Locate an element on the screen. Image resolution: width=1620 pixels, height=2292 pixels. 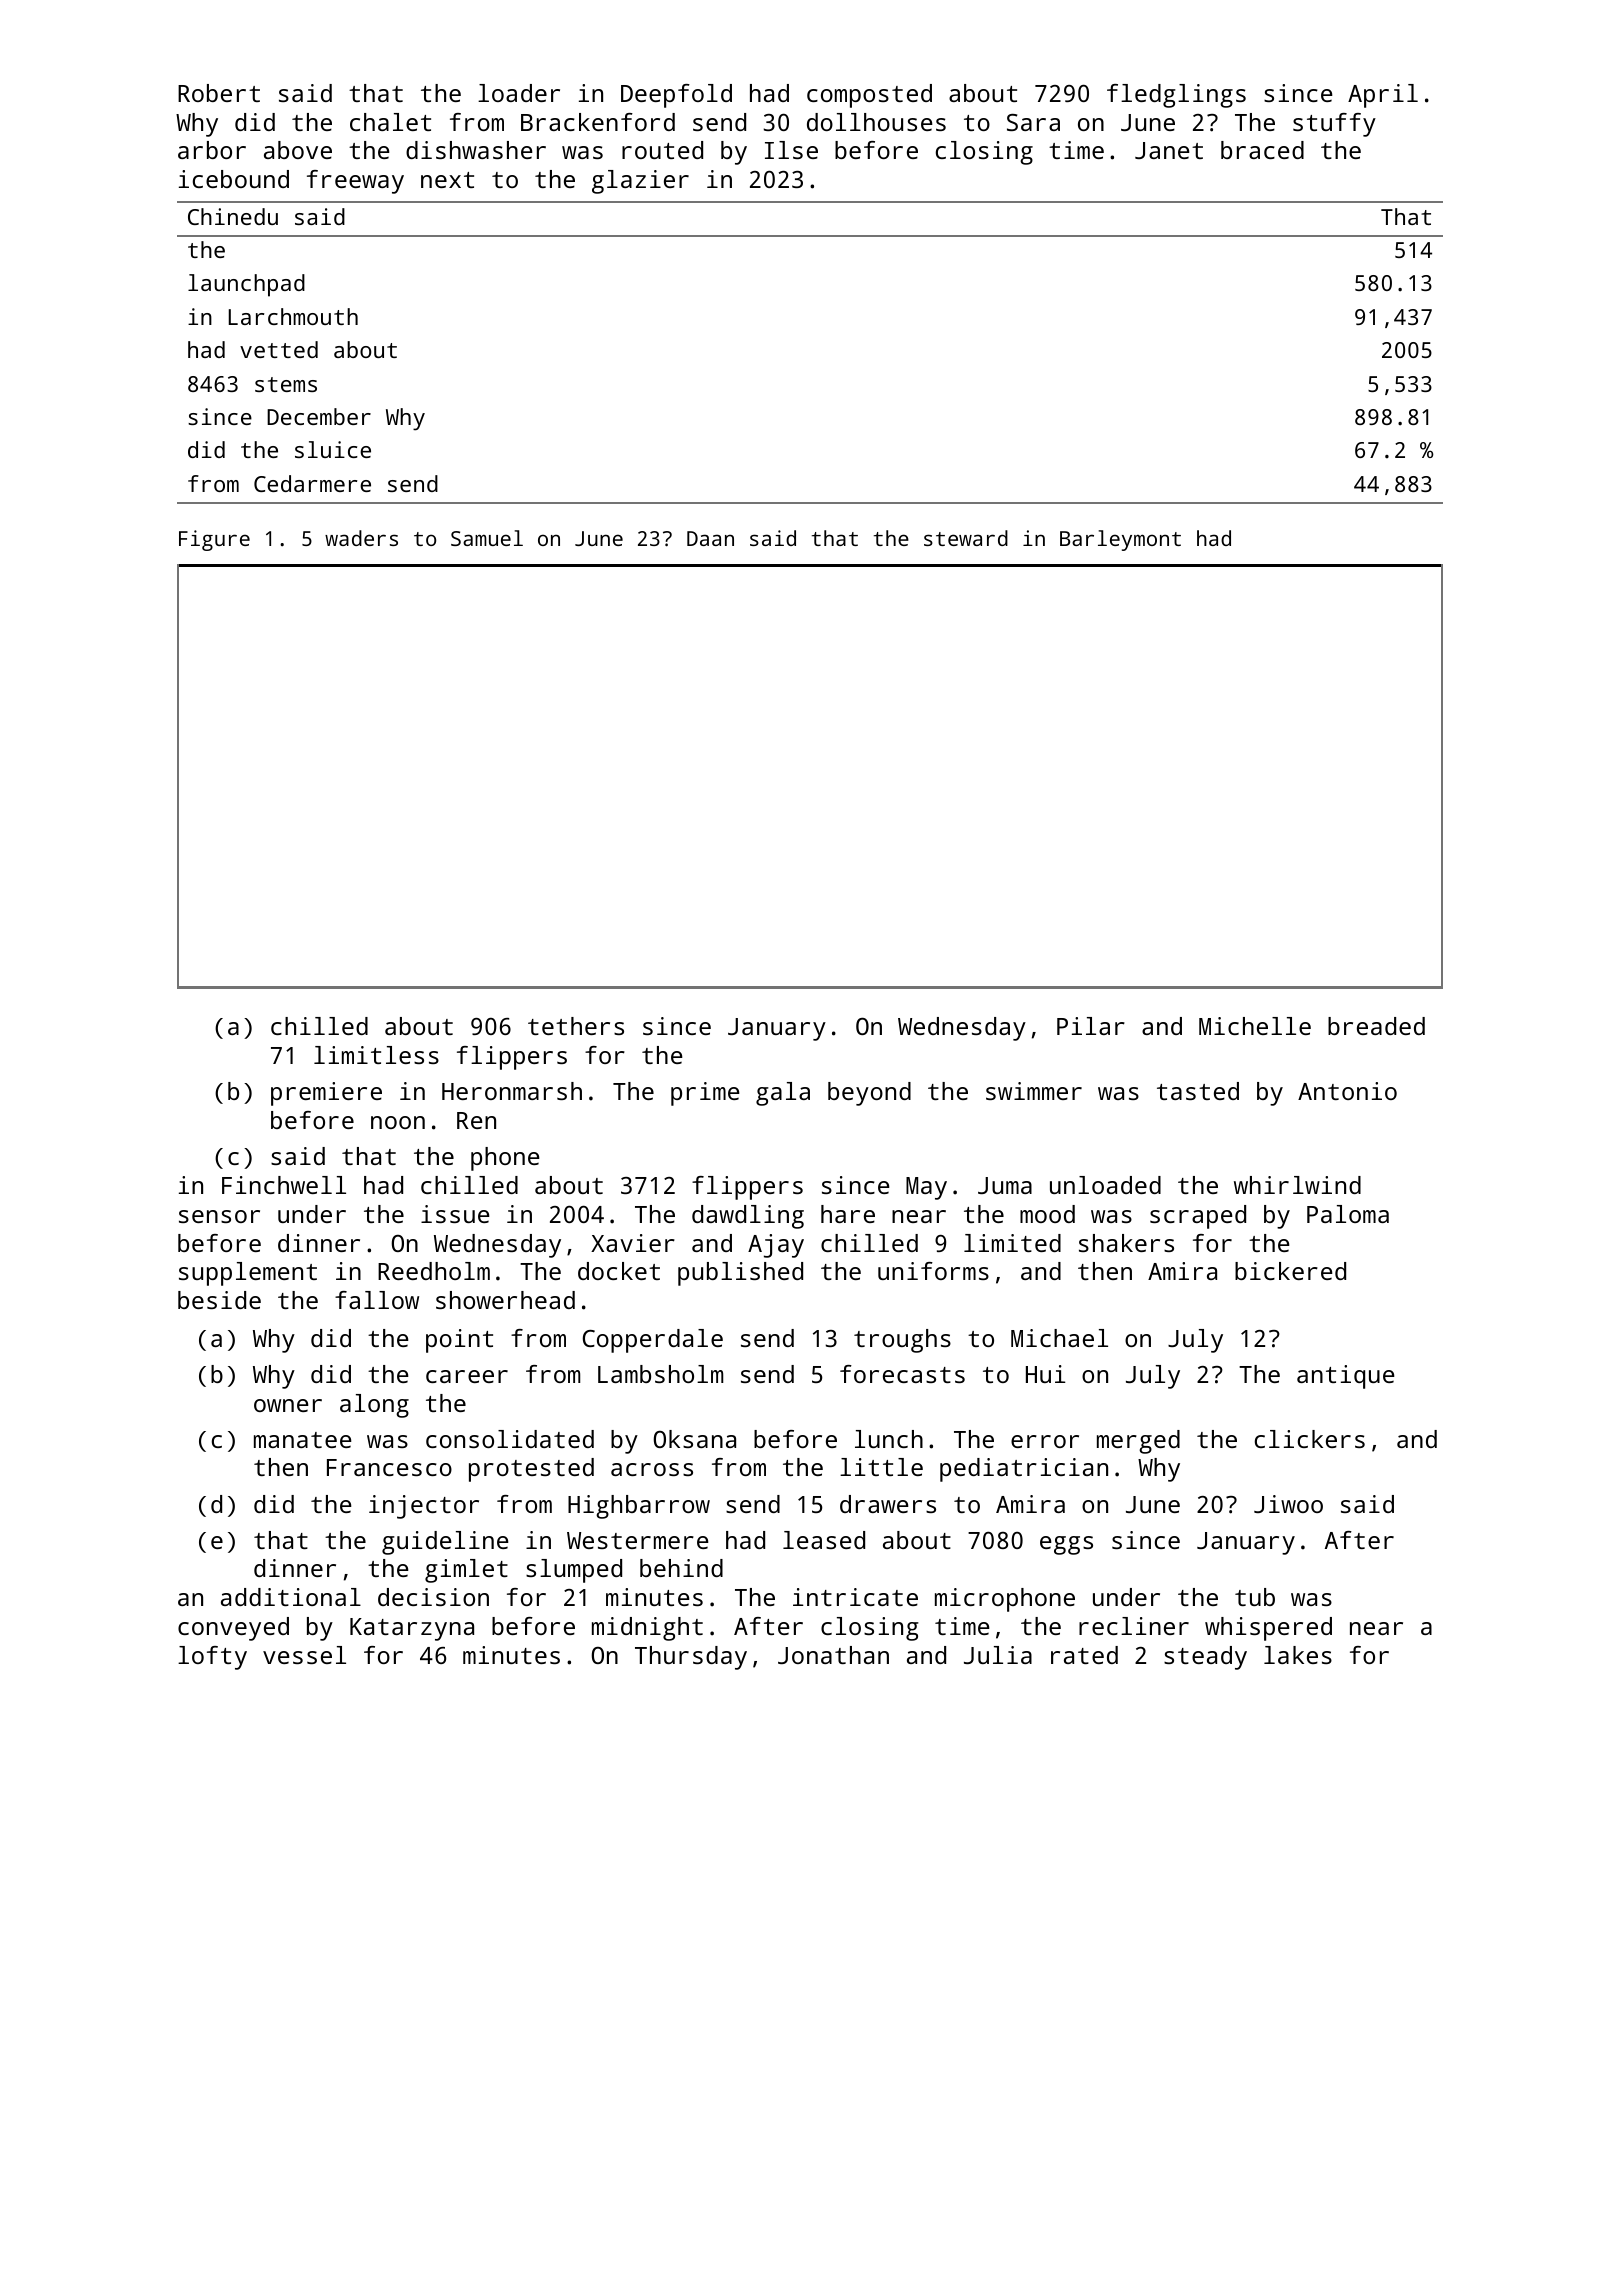
April is located at coordinates (1383, 96).
